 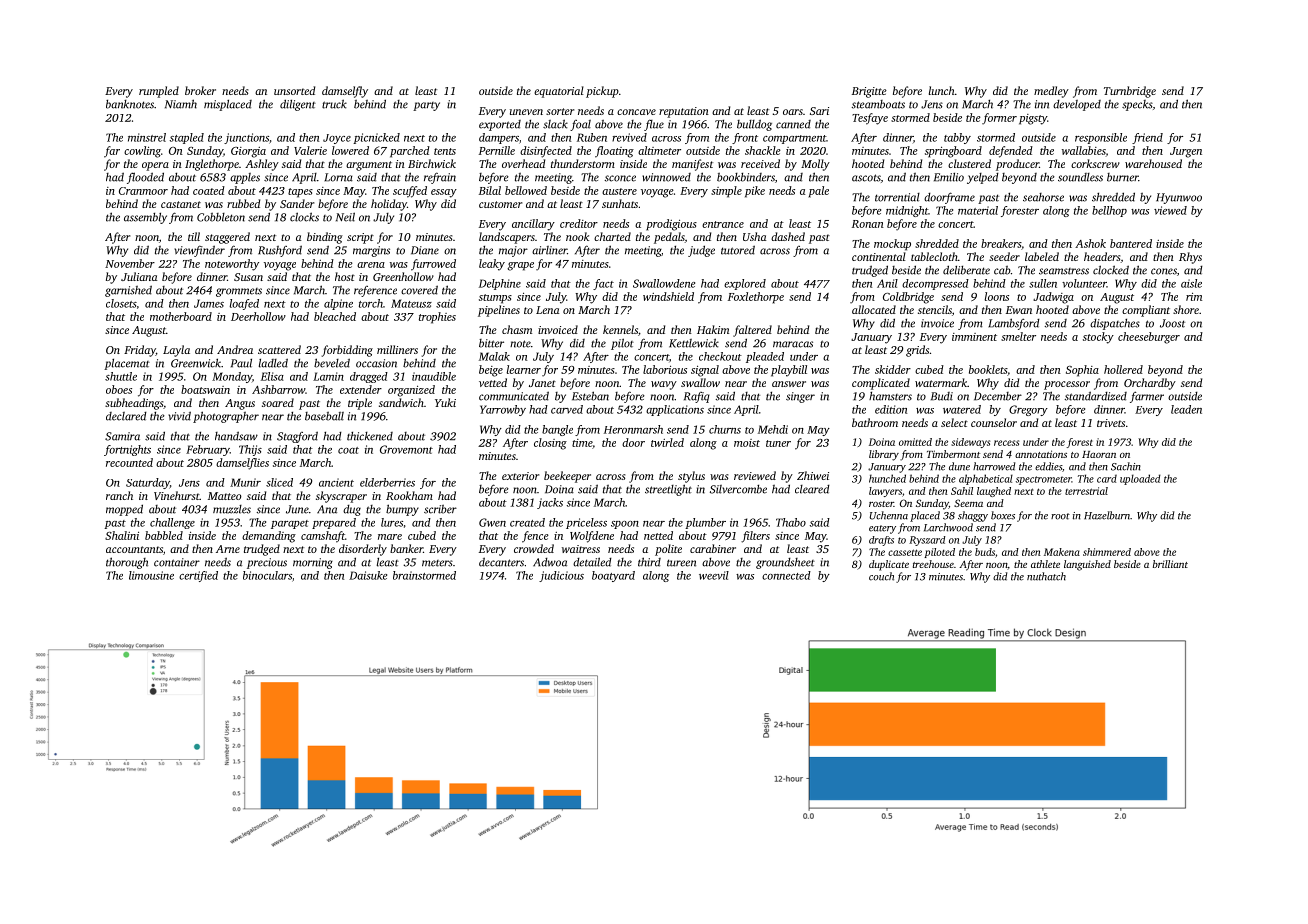 What do you see at coordinates (668, 490) in the screenshot?
I see `streetlight` at bounding box center [668, 490].
